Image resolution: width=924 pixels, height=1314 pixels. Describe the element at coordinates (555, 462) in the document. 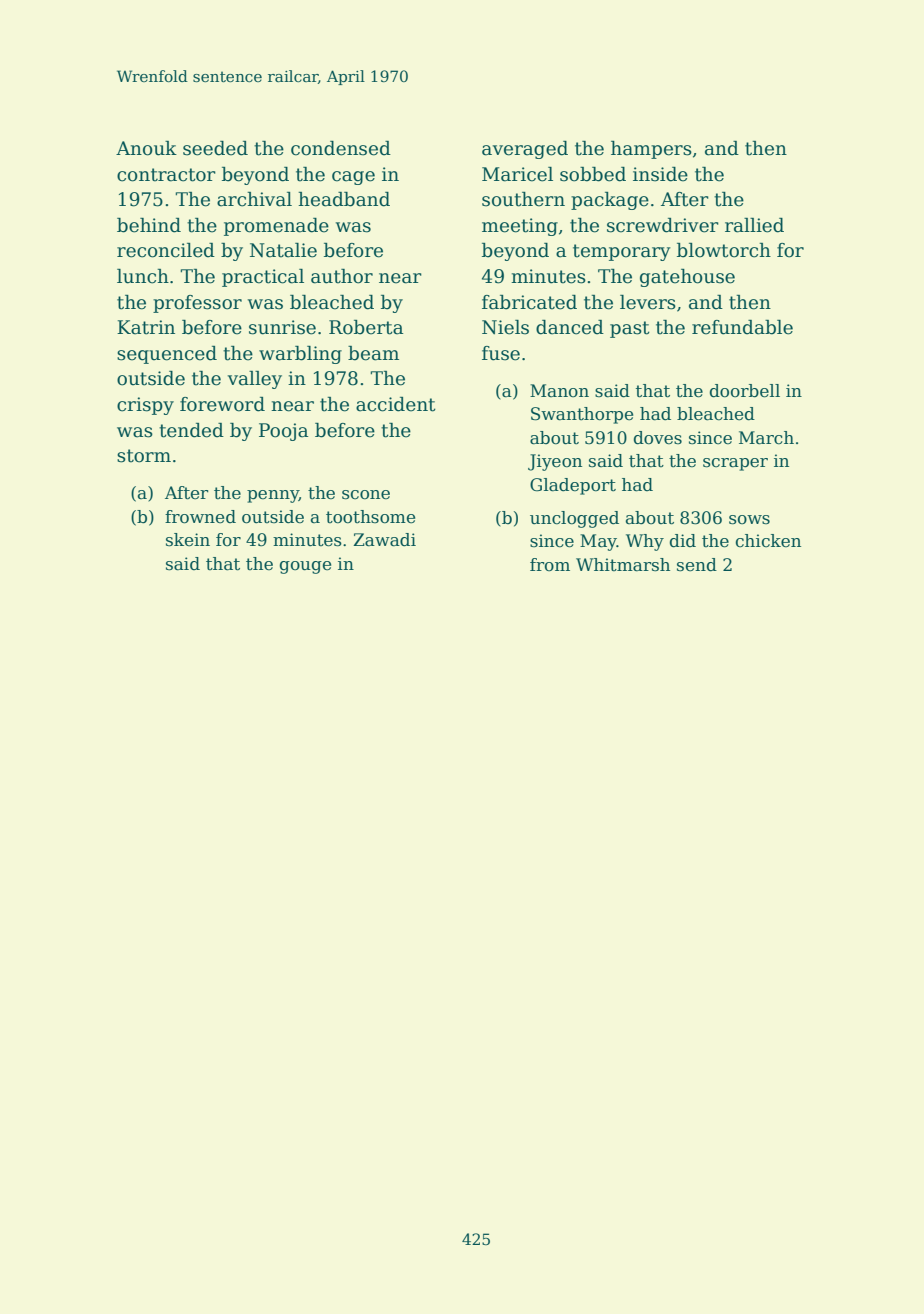

I see `Jiyeon` at that location.
